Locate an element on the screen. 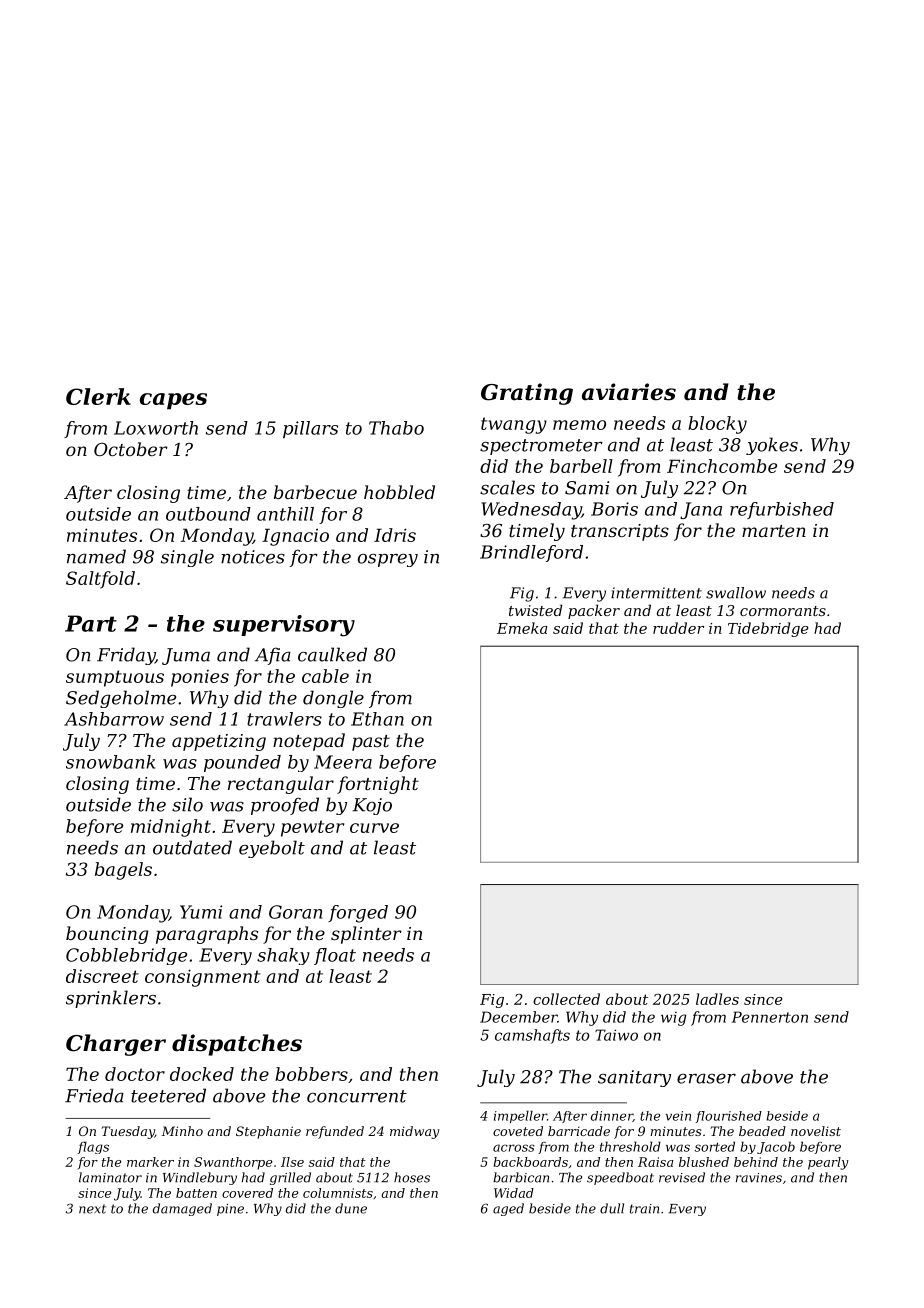  flourished is located at coordinates (729, 1117).
